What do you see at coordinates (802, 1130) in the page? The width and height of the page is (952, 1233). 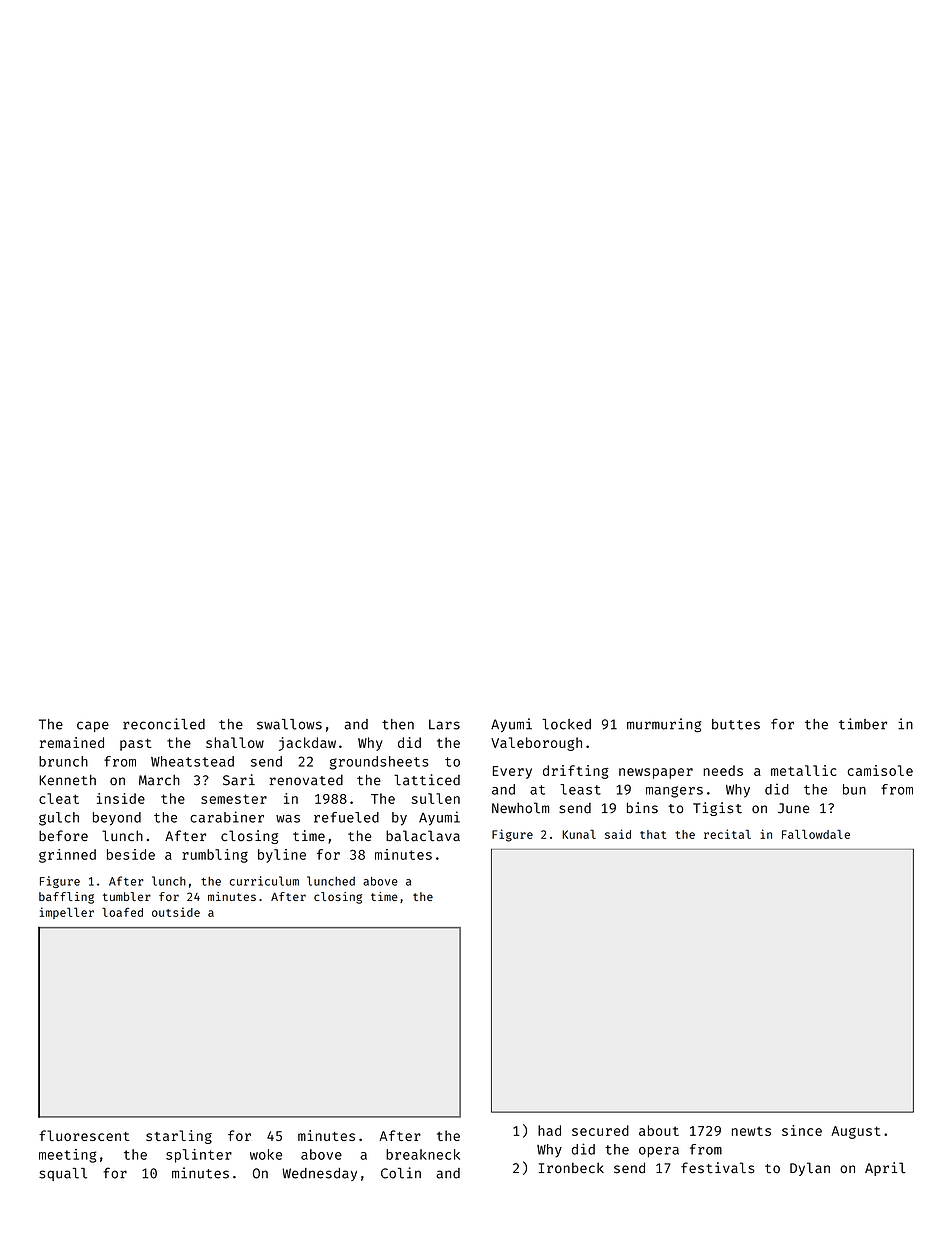 I see `since` at bounding box center [802, 1130].
